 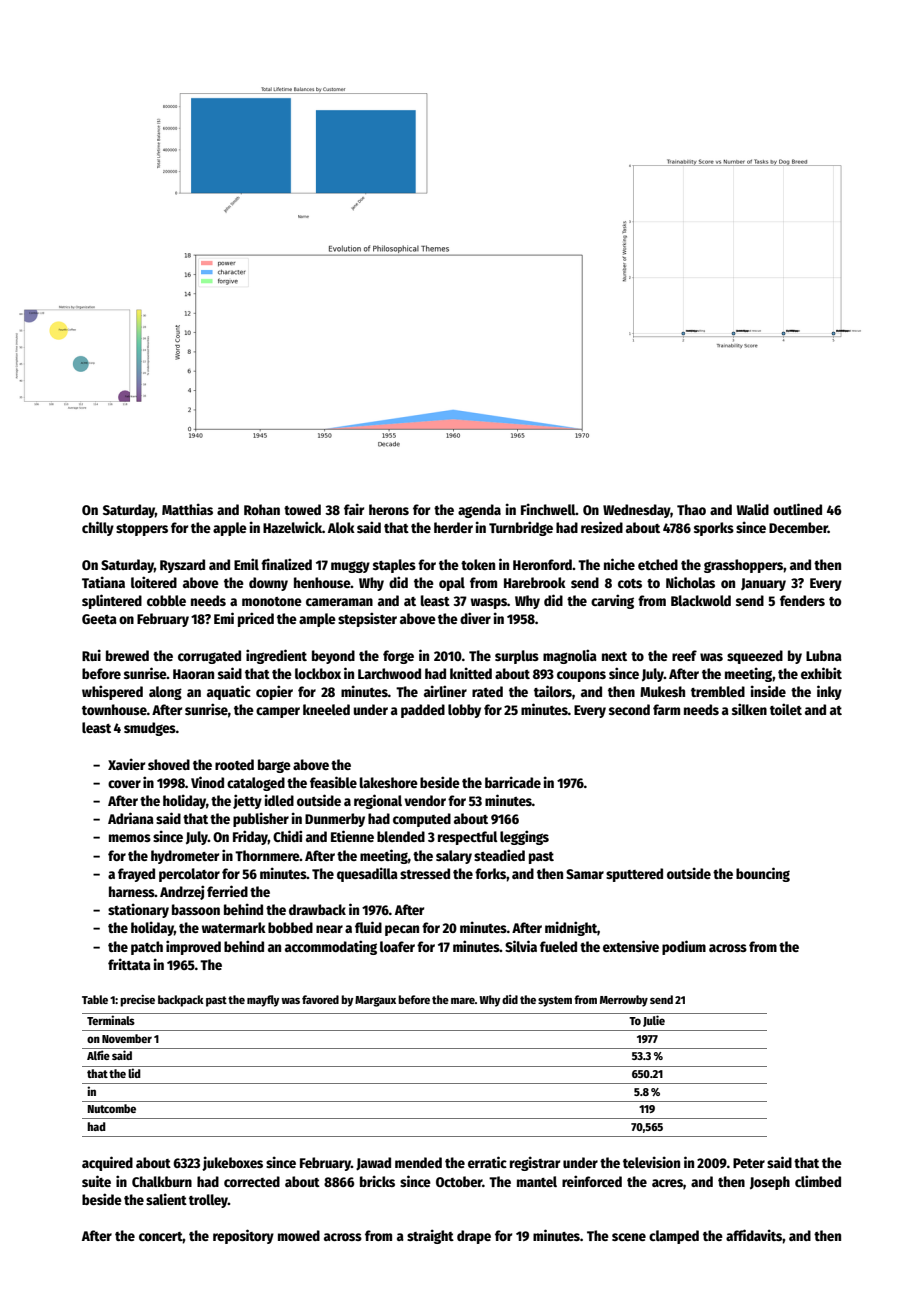 I want to click on television, so click(x=651, y=1162).
